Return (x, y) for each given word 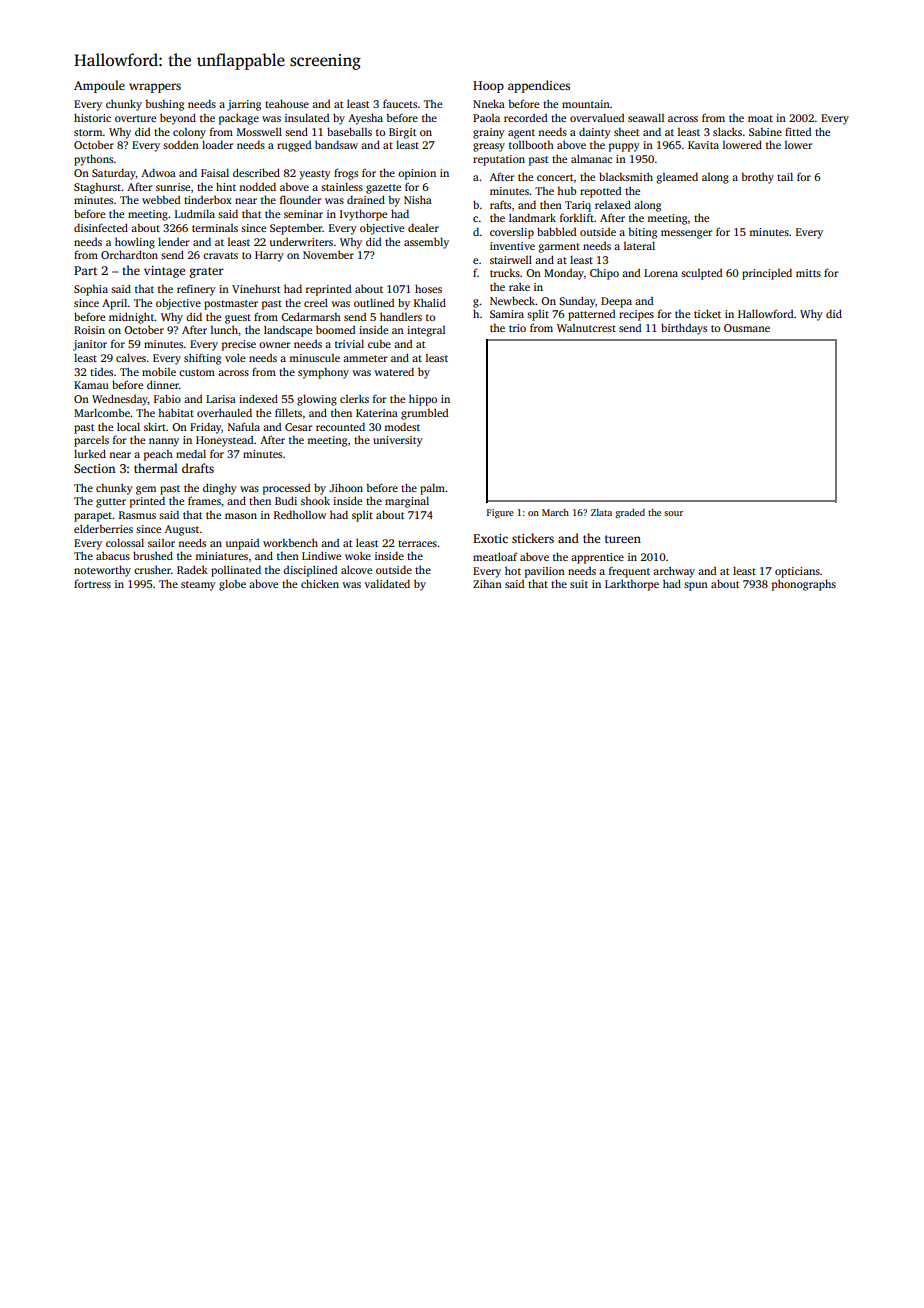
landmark (532, 217)
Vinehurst (256, 288)
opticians (797, 572)
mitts (808, 273)
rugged (294, 146)
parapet (93, 517)
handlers (401, 316)
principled (767, 274)
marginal (407, 502)
